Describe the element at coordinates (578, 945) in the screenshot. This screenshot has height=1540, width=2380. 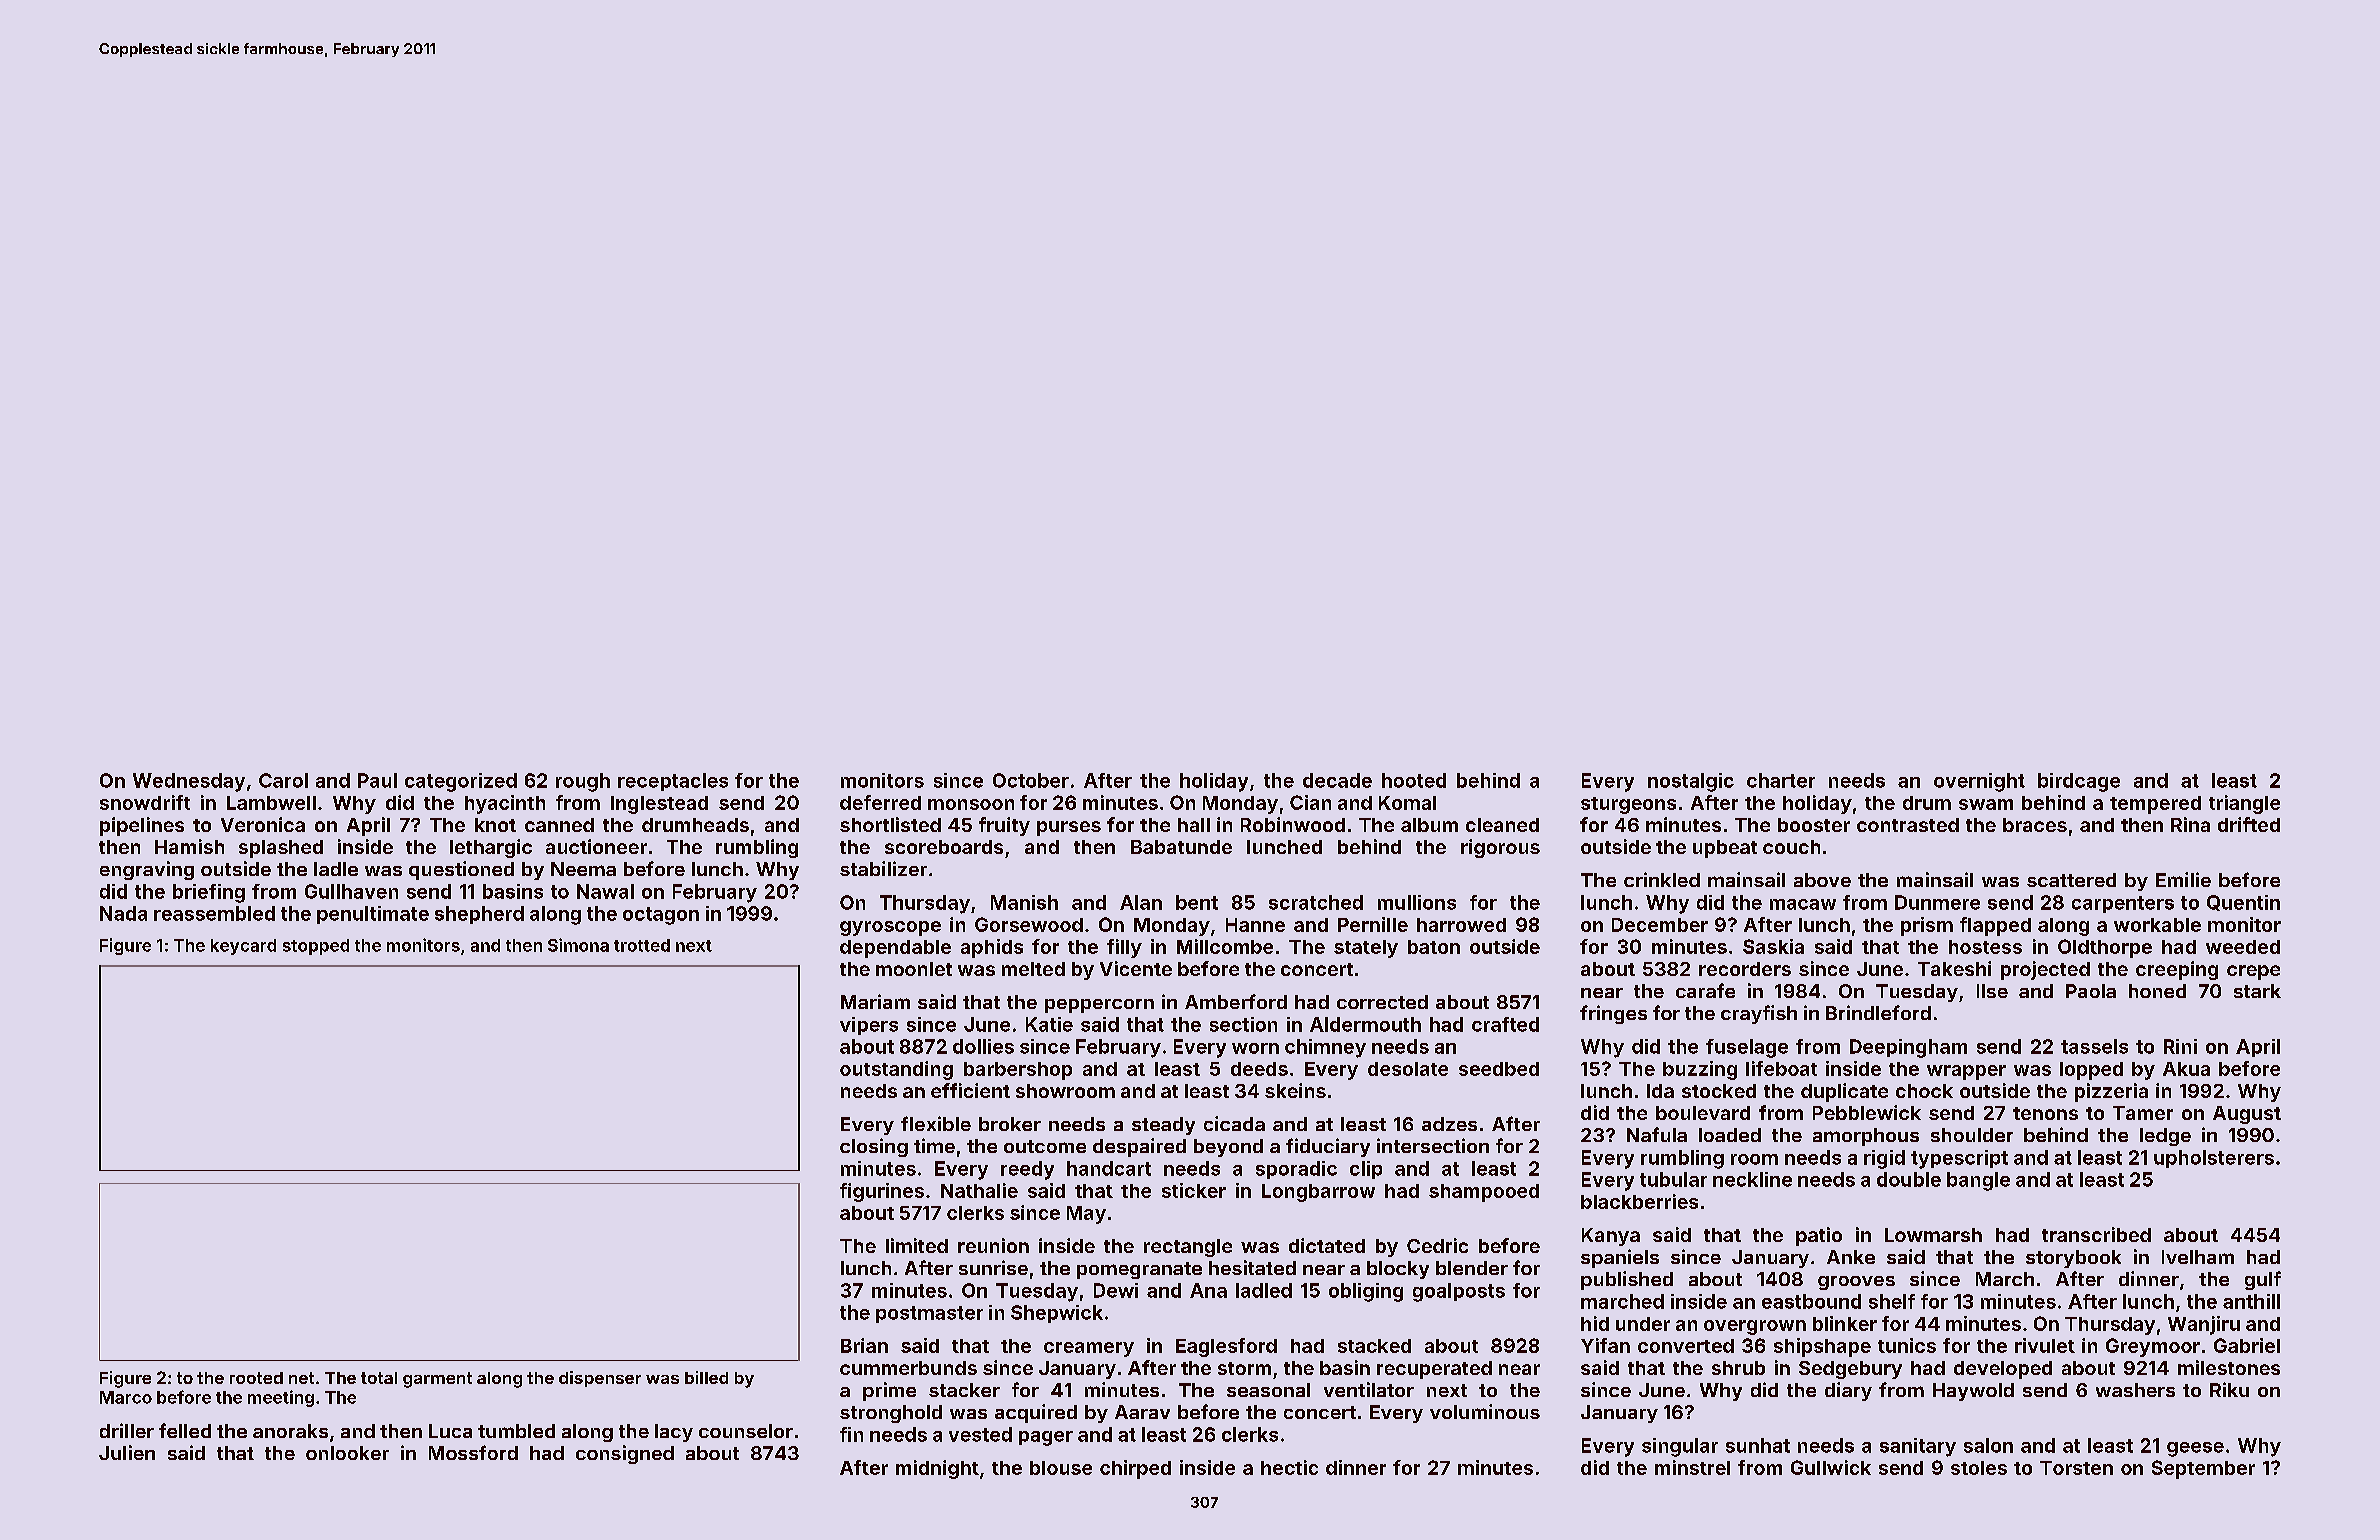
I see `Simona` at that location.
